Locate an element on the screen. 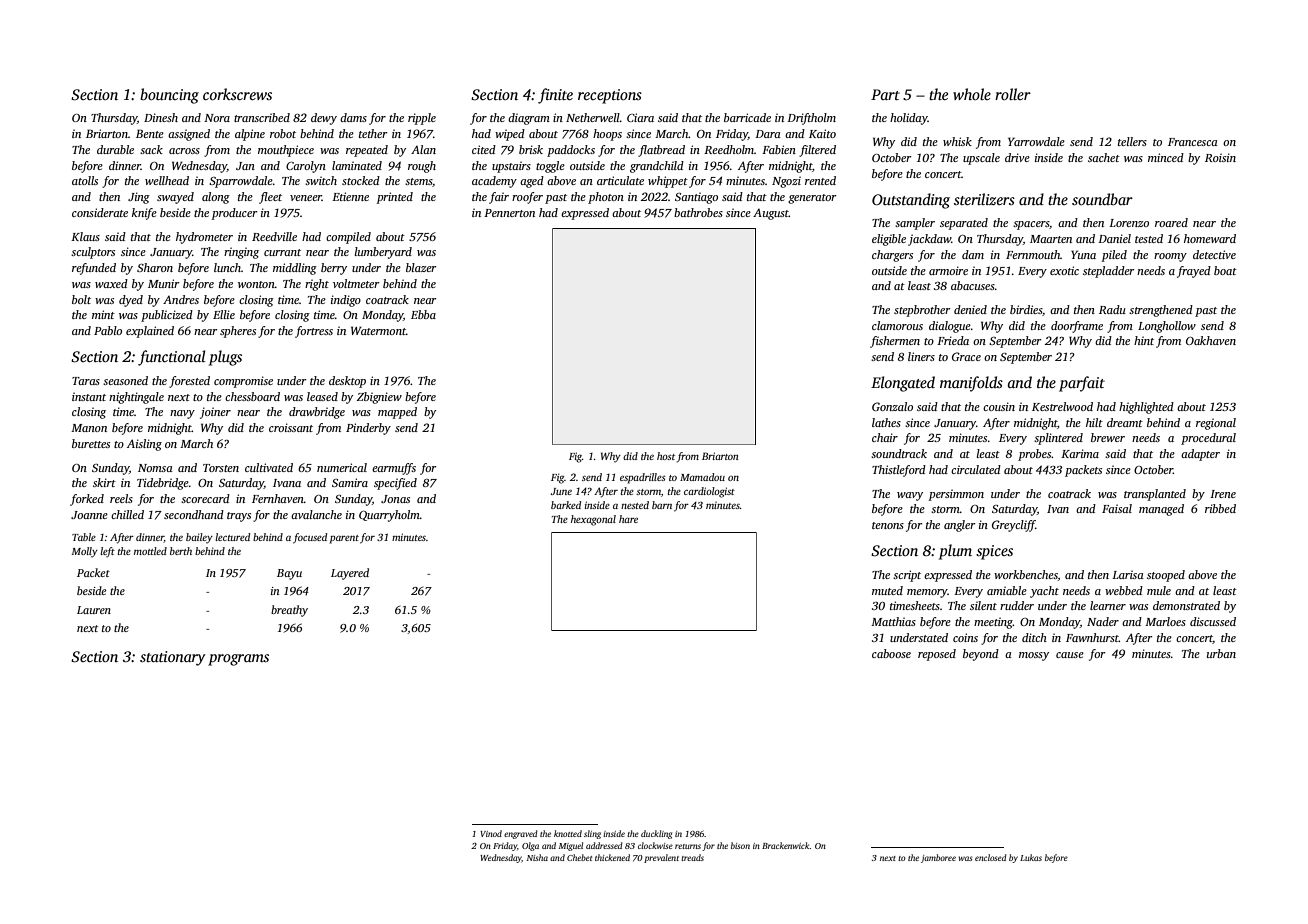  corkscrews is located at coordinates (237, 94).
